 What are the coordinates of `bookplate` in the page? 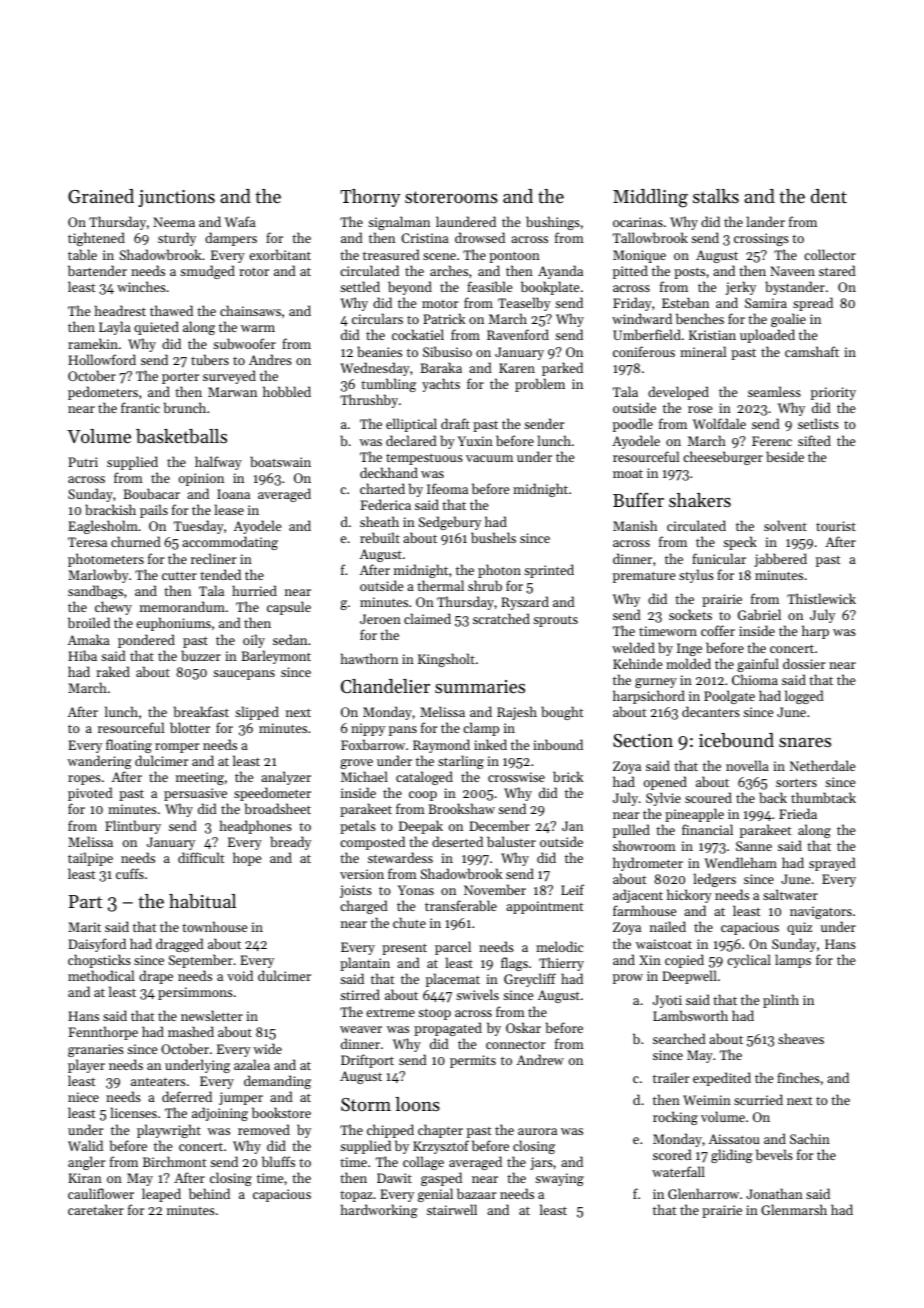 It's located at (550, 288).
